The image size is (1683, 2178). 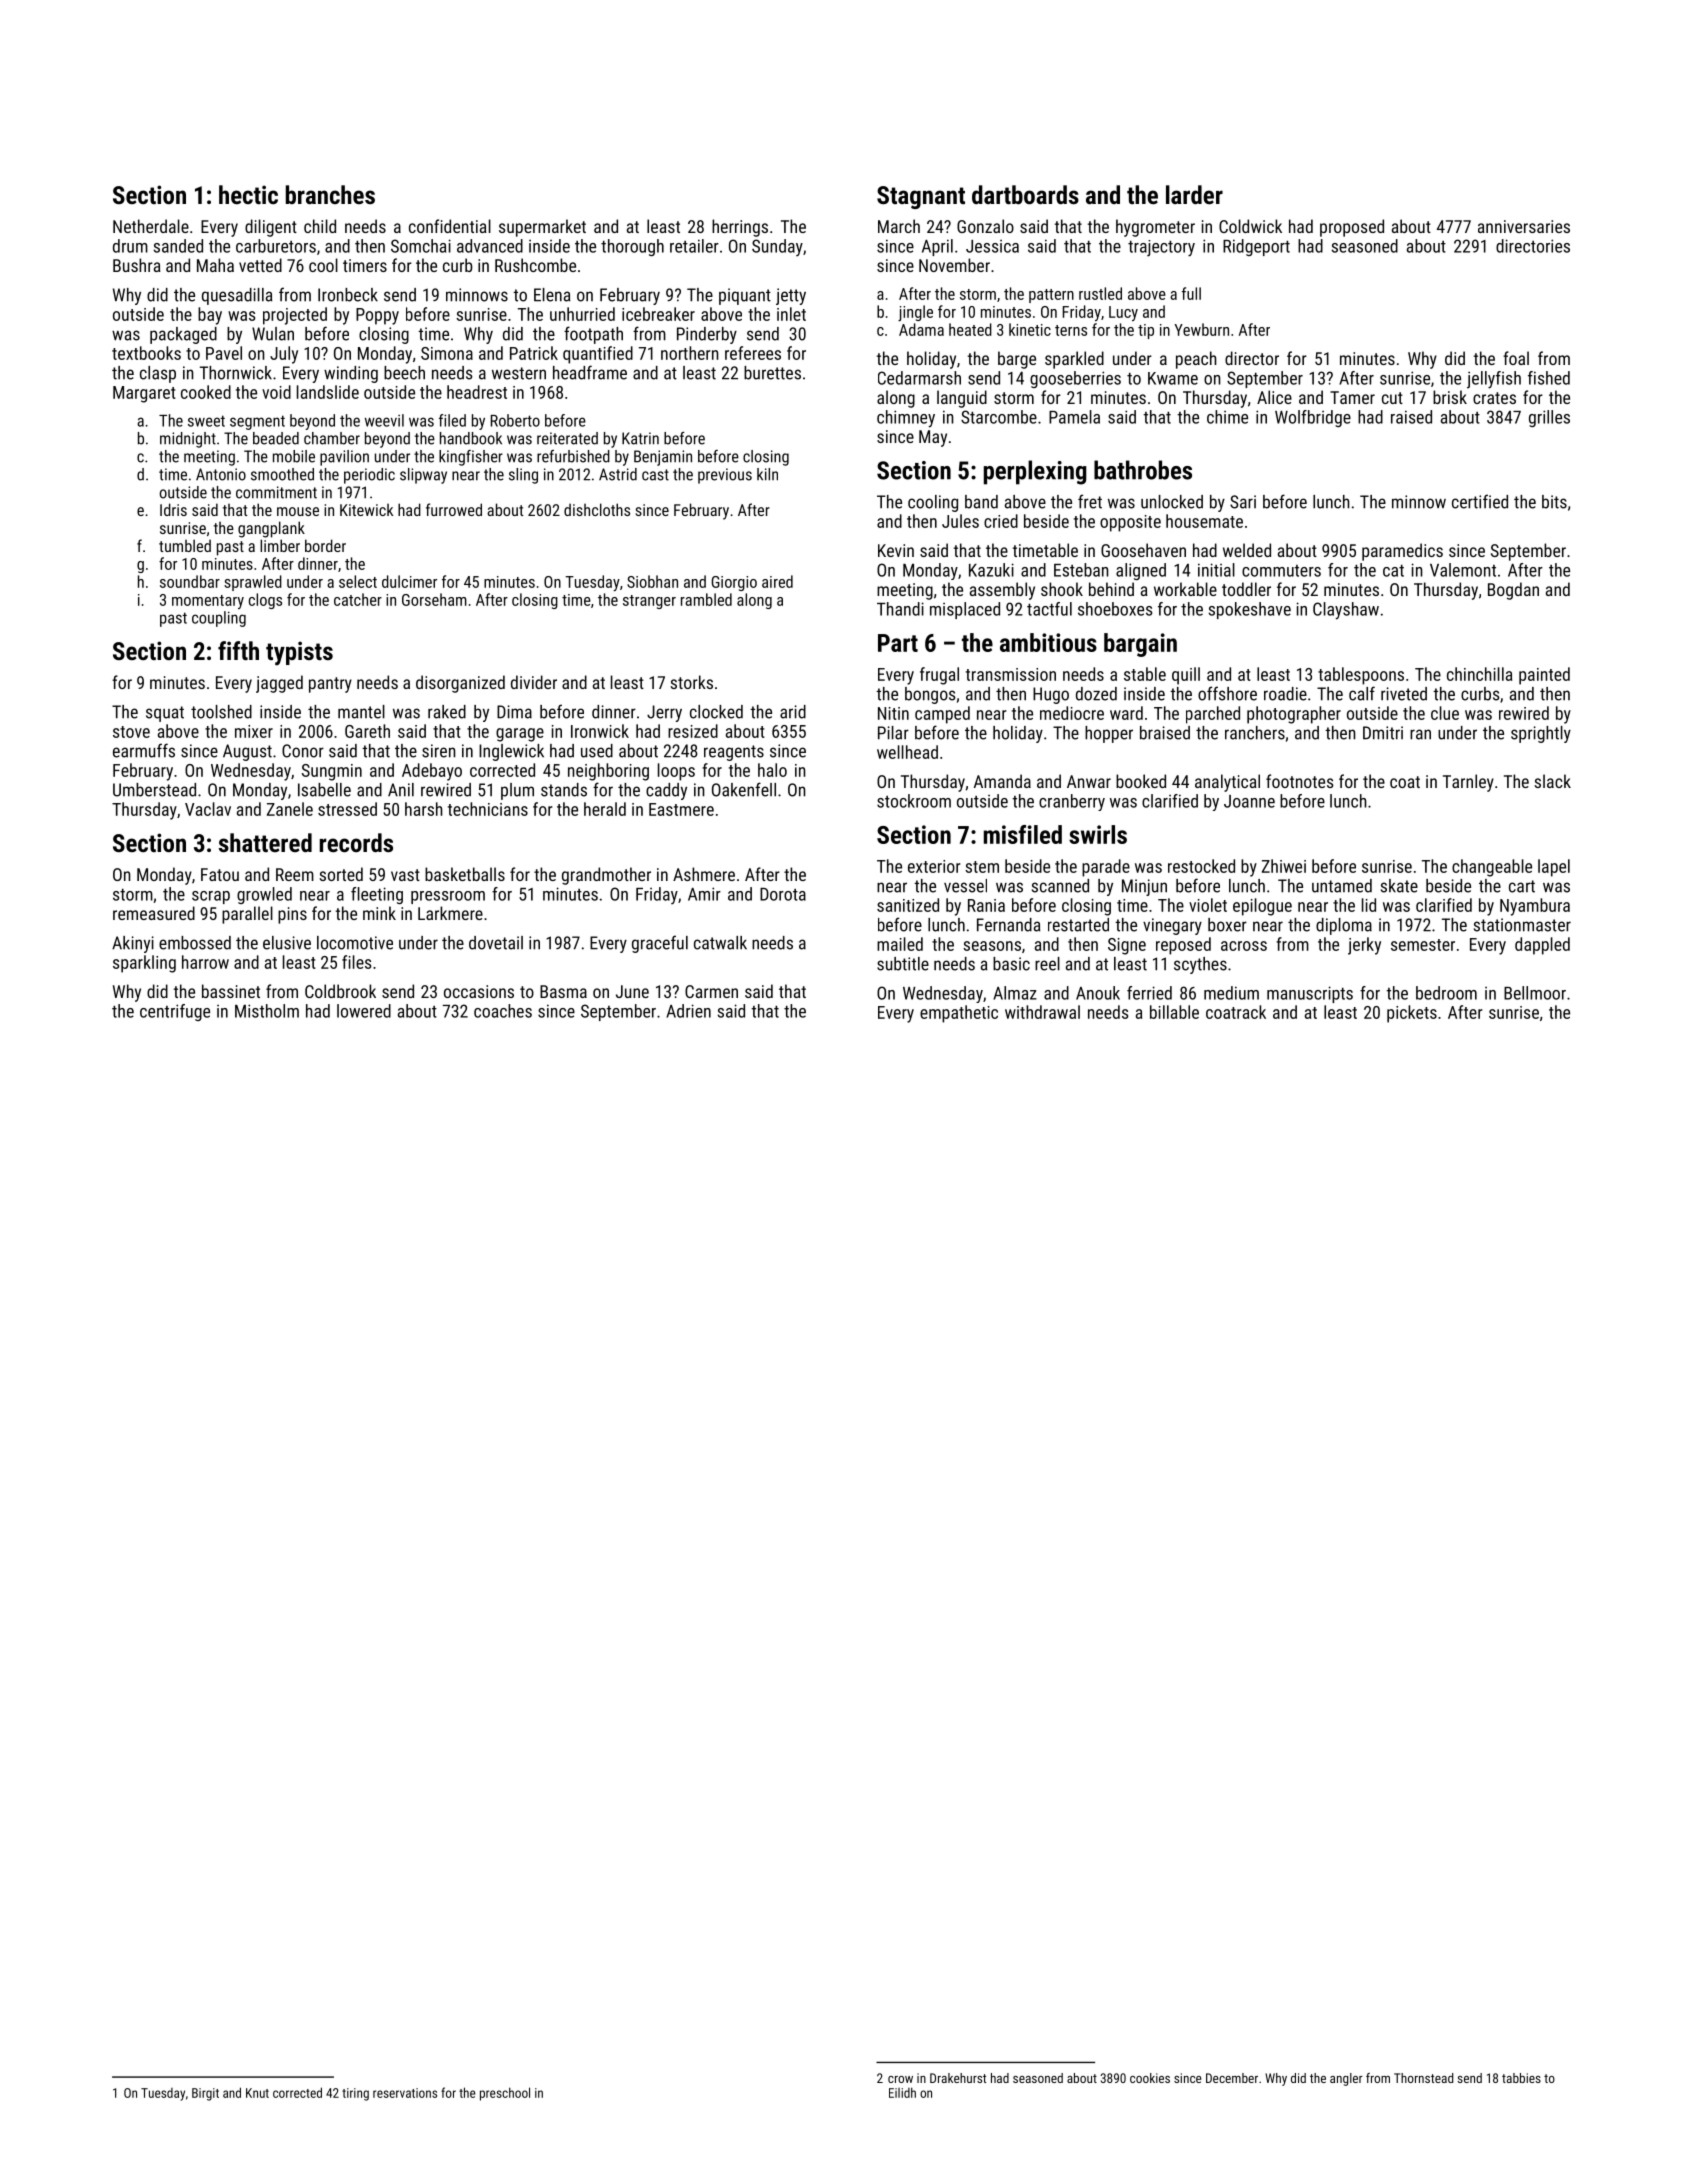 What do you see at coordinates (1247, 550) in the screenshot?
I see `welded` at bounding box center [1247, 550].
